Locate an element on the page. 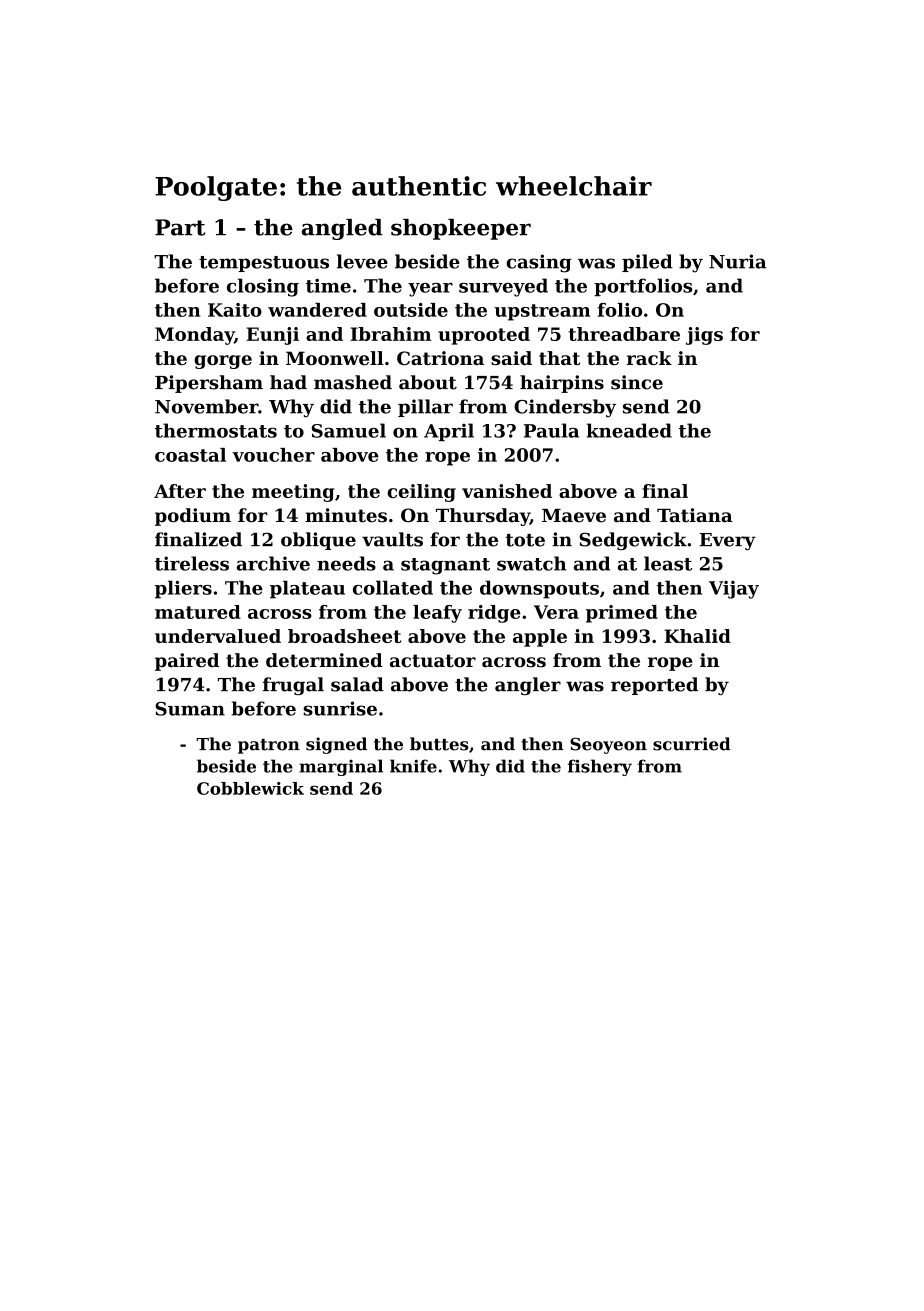  said is located at coordinates (511, 358).
